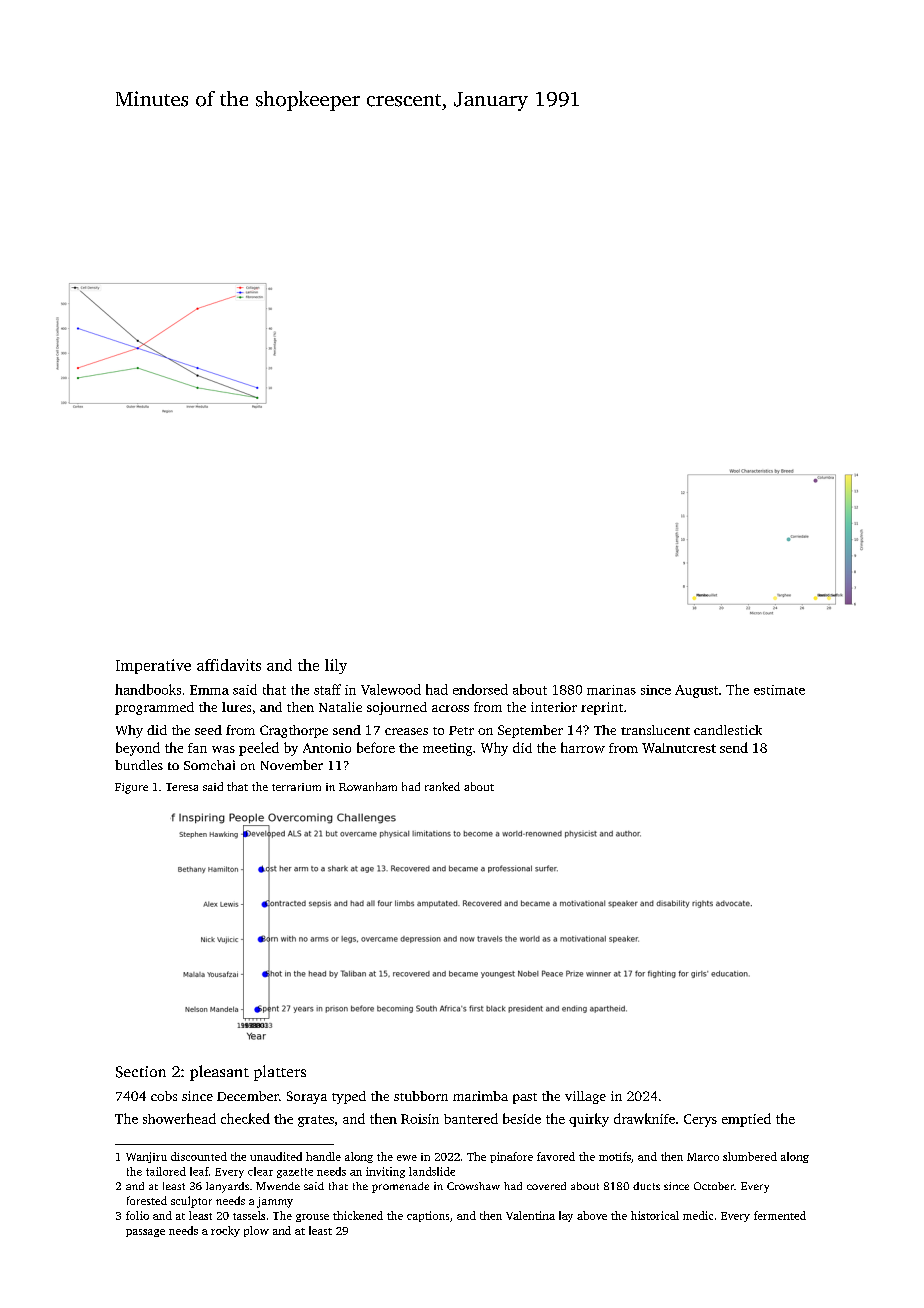  What do you see at coordinates (280, 1073) in the document?
I see `platters` at bounding box center [280, 1073].
